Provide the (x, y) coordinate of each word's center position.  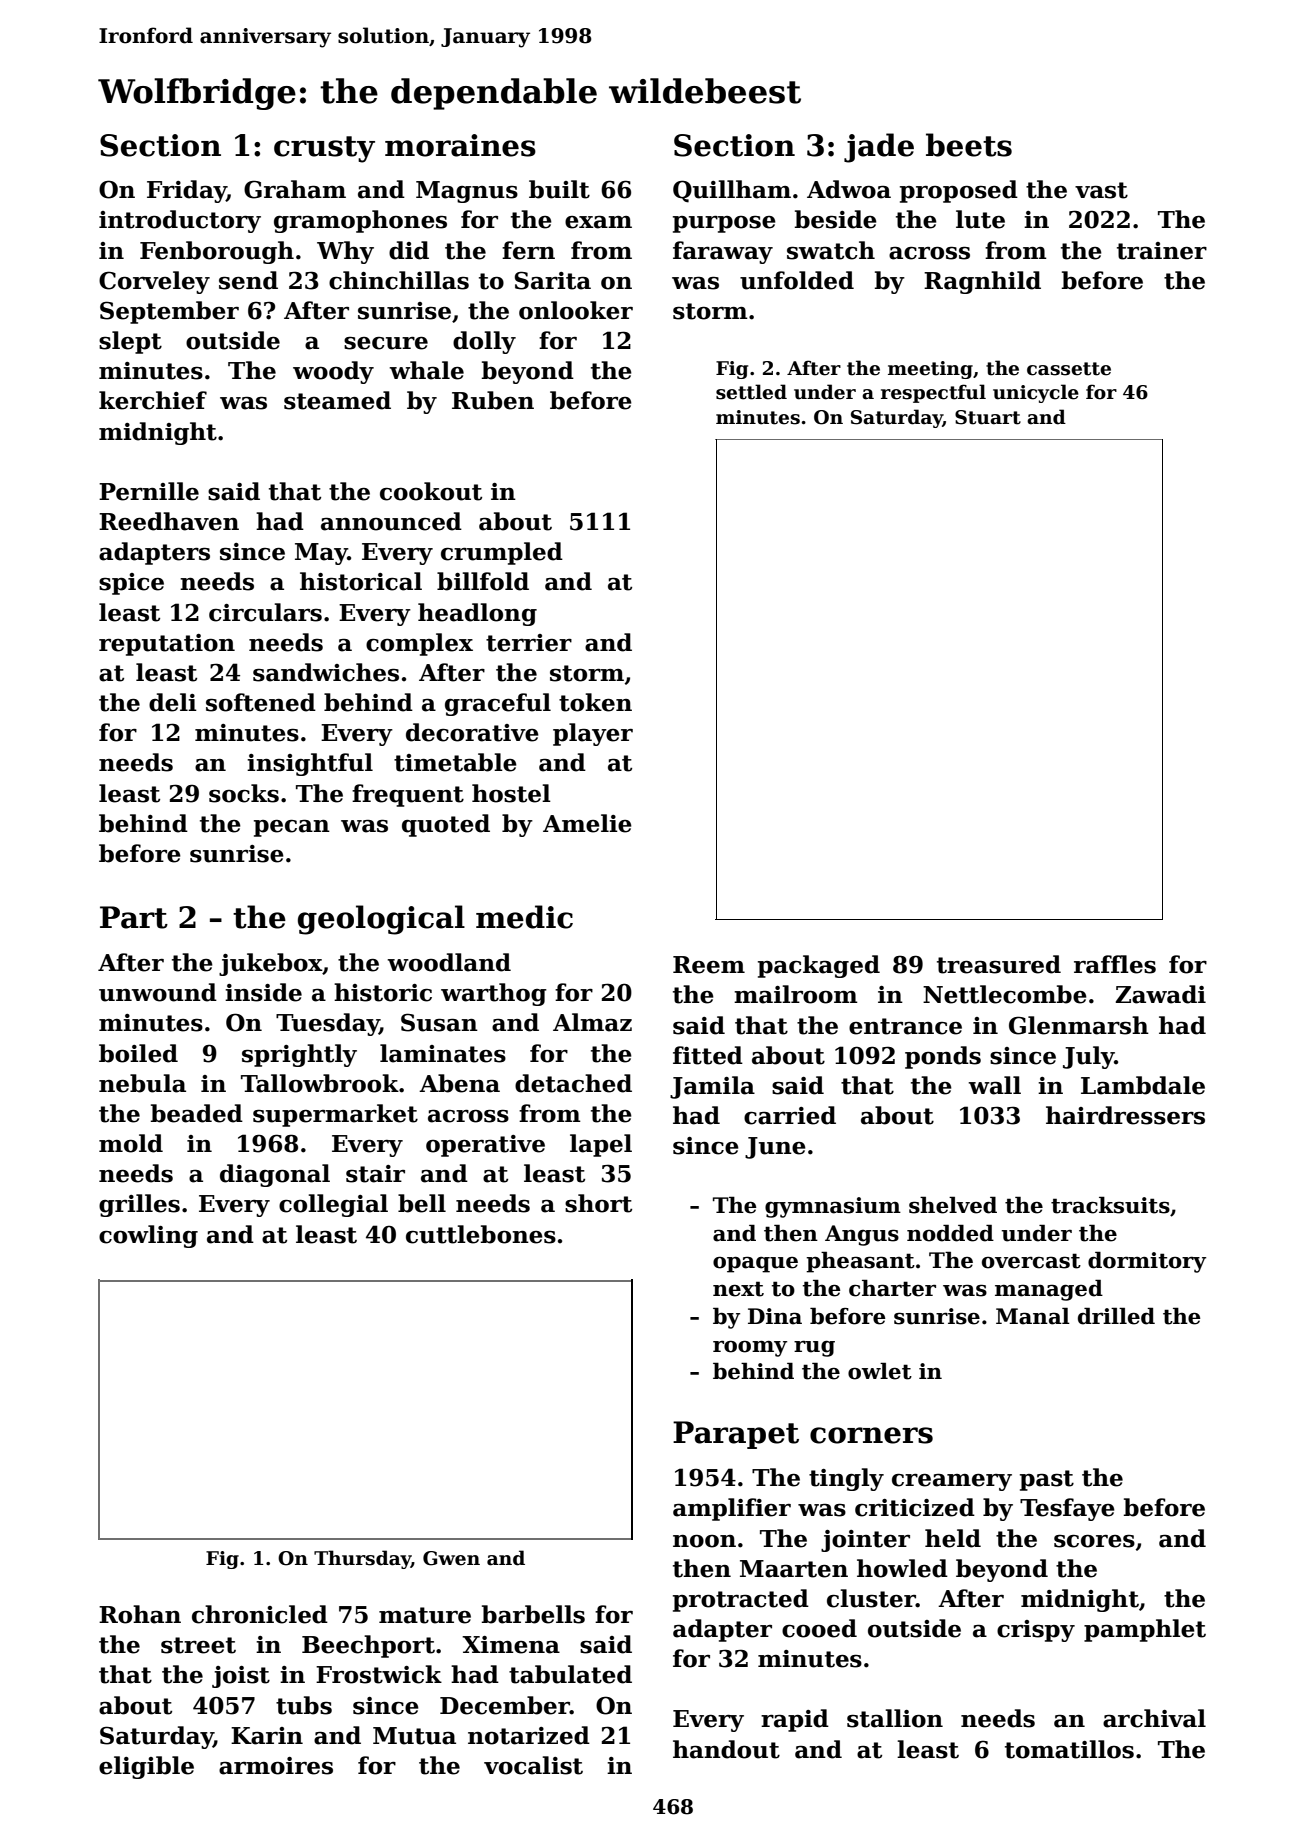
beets (969, 145)
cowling (148, 1236)
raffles (1115, 964)
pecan (292, 828)
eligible (146, 1767)
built (559, 189)
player (593, 734)
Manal (1033, 1316)
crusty (324, 149)
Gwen (451, 1558)
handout (726, 1749)
